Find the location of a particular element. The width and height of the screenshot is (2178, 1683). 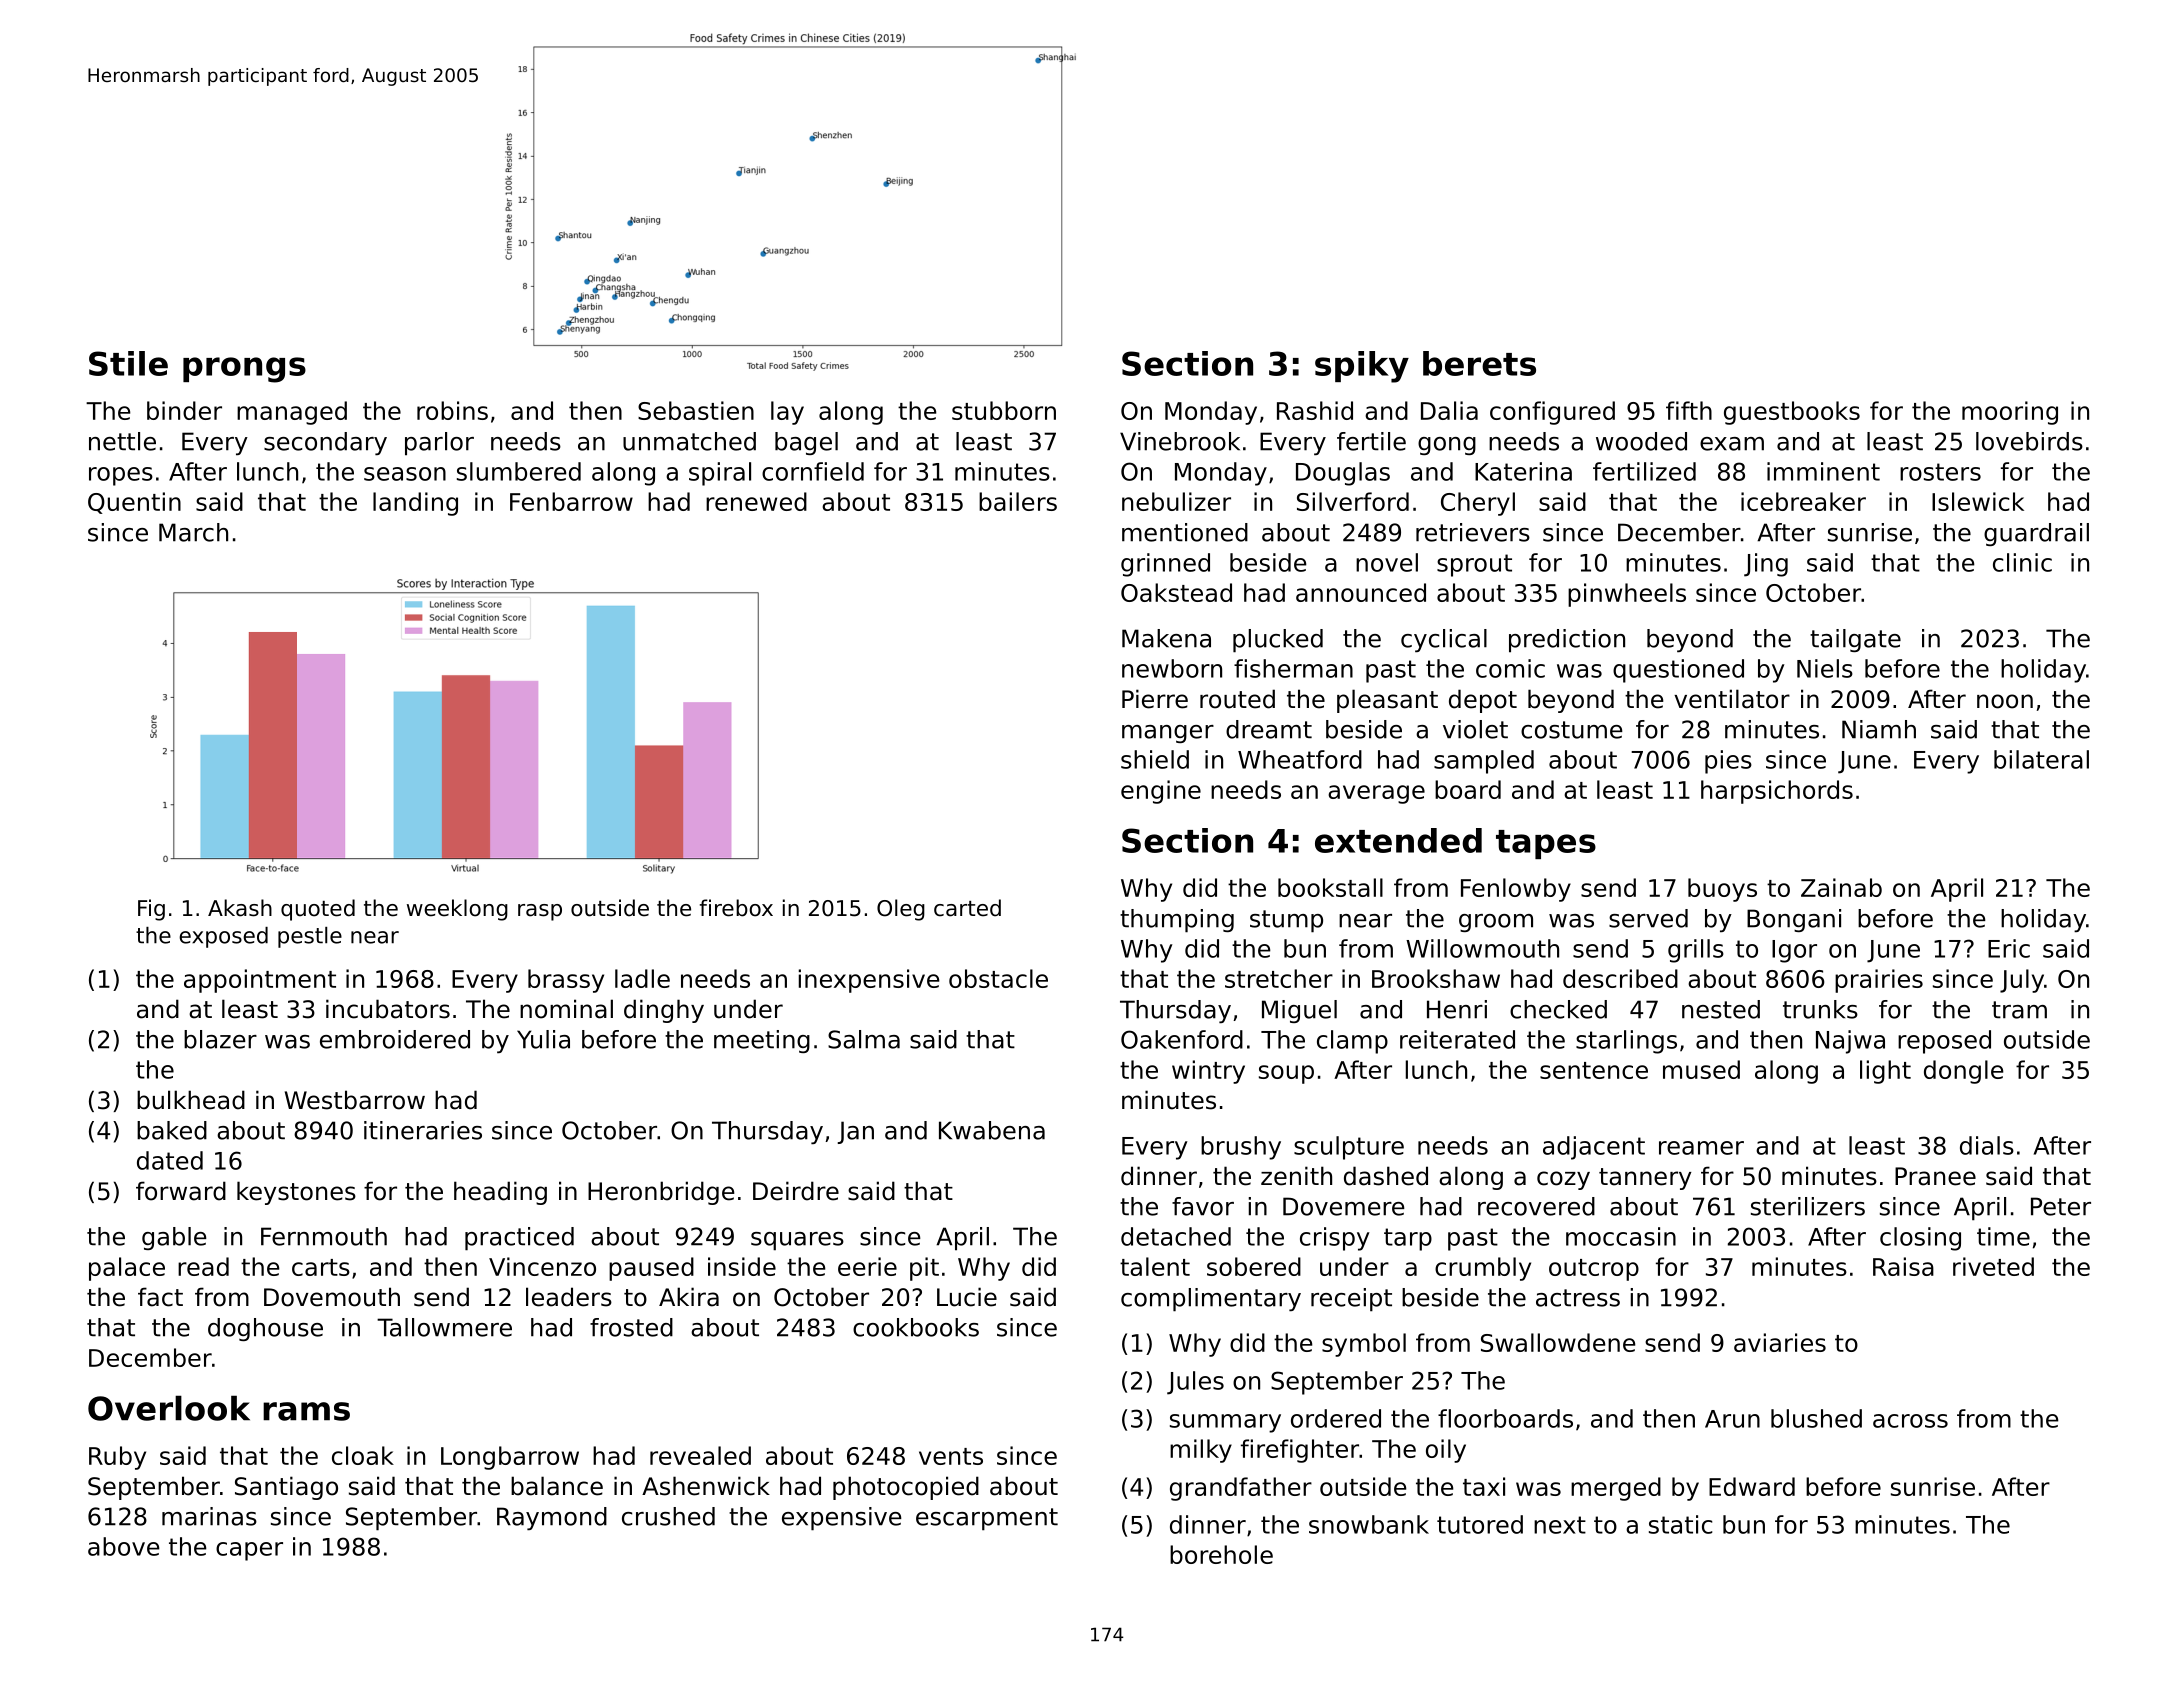

Brookshaw is located at coordinates (1436, 978).
